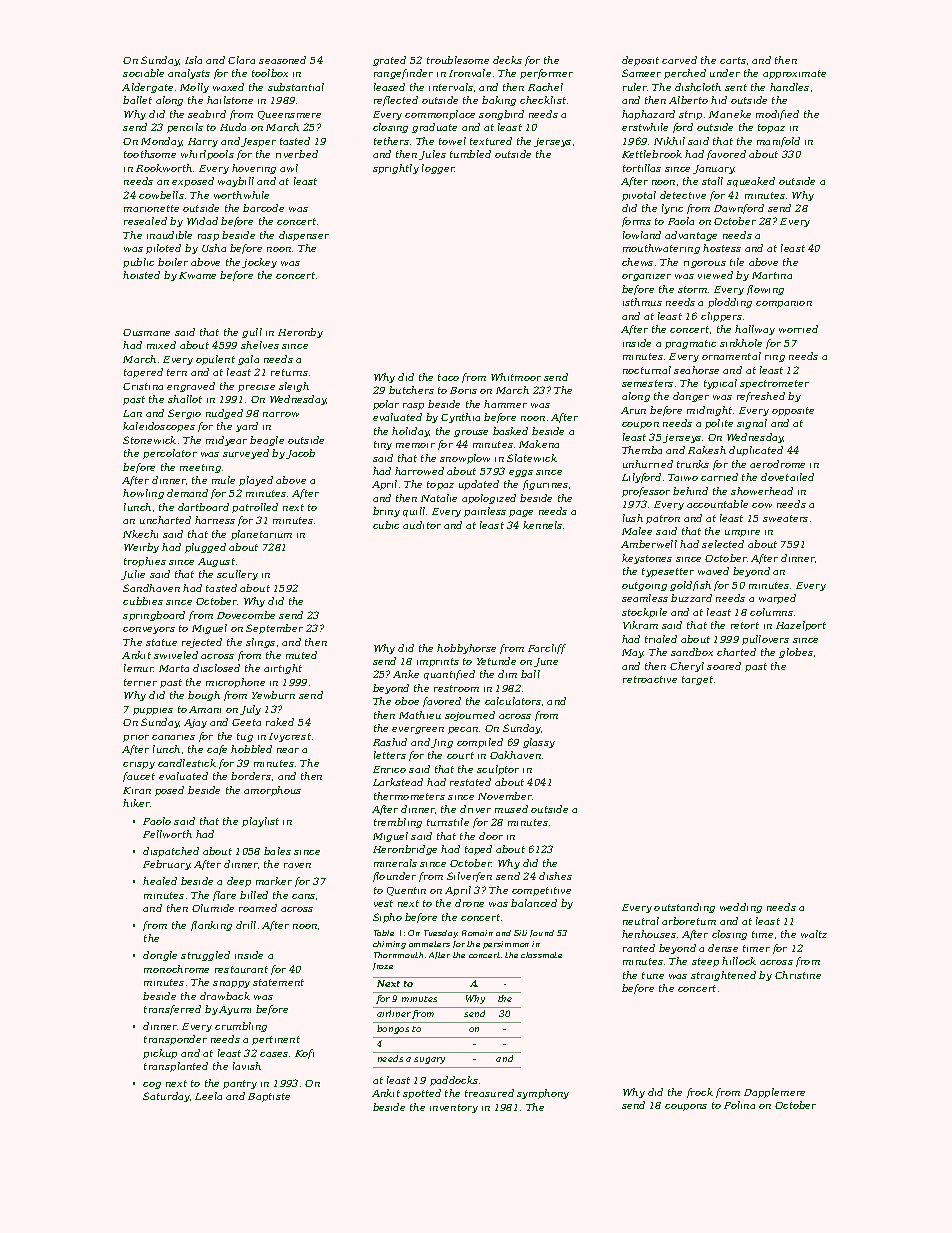 This page has height=1233, width=952. I want to click on carts, so click(733, 60).
